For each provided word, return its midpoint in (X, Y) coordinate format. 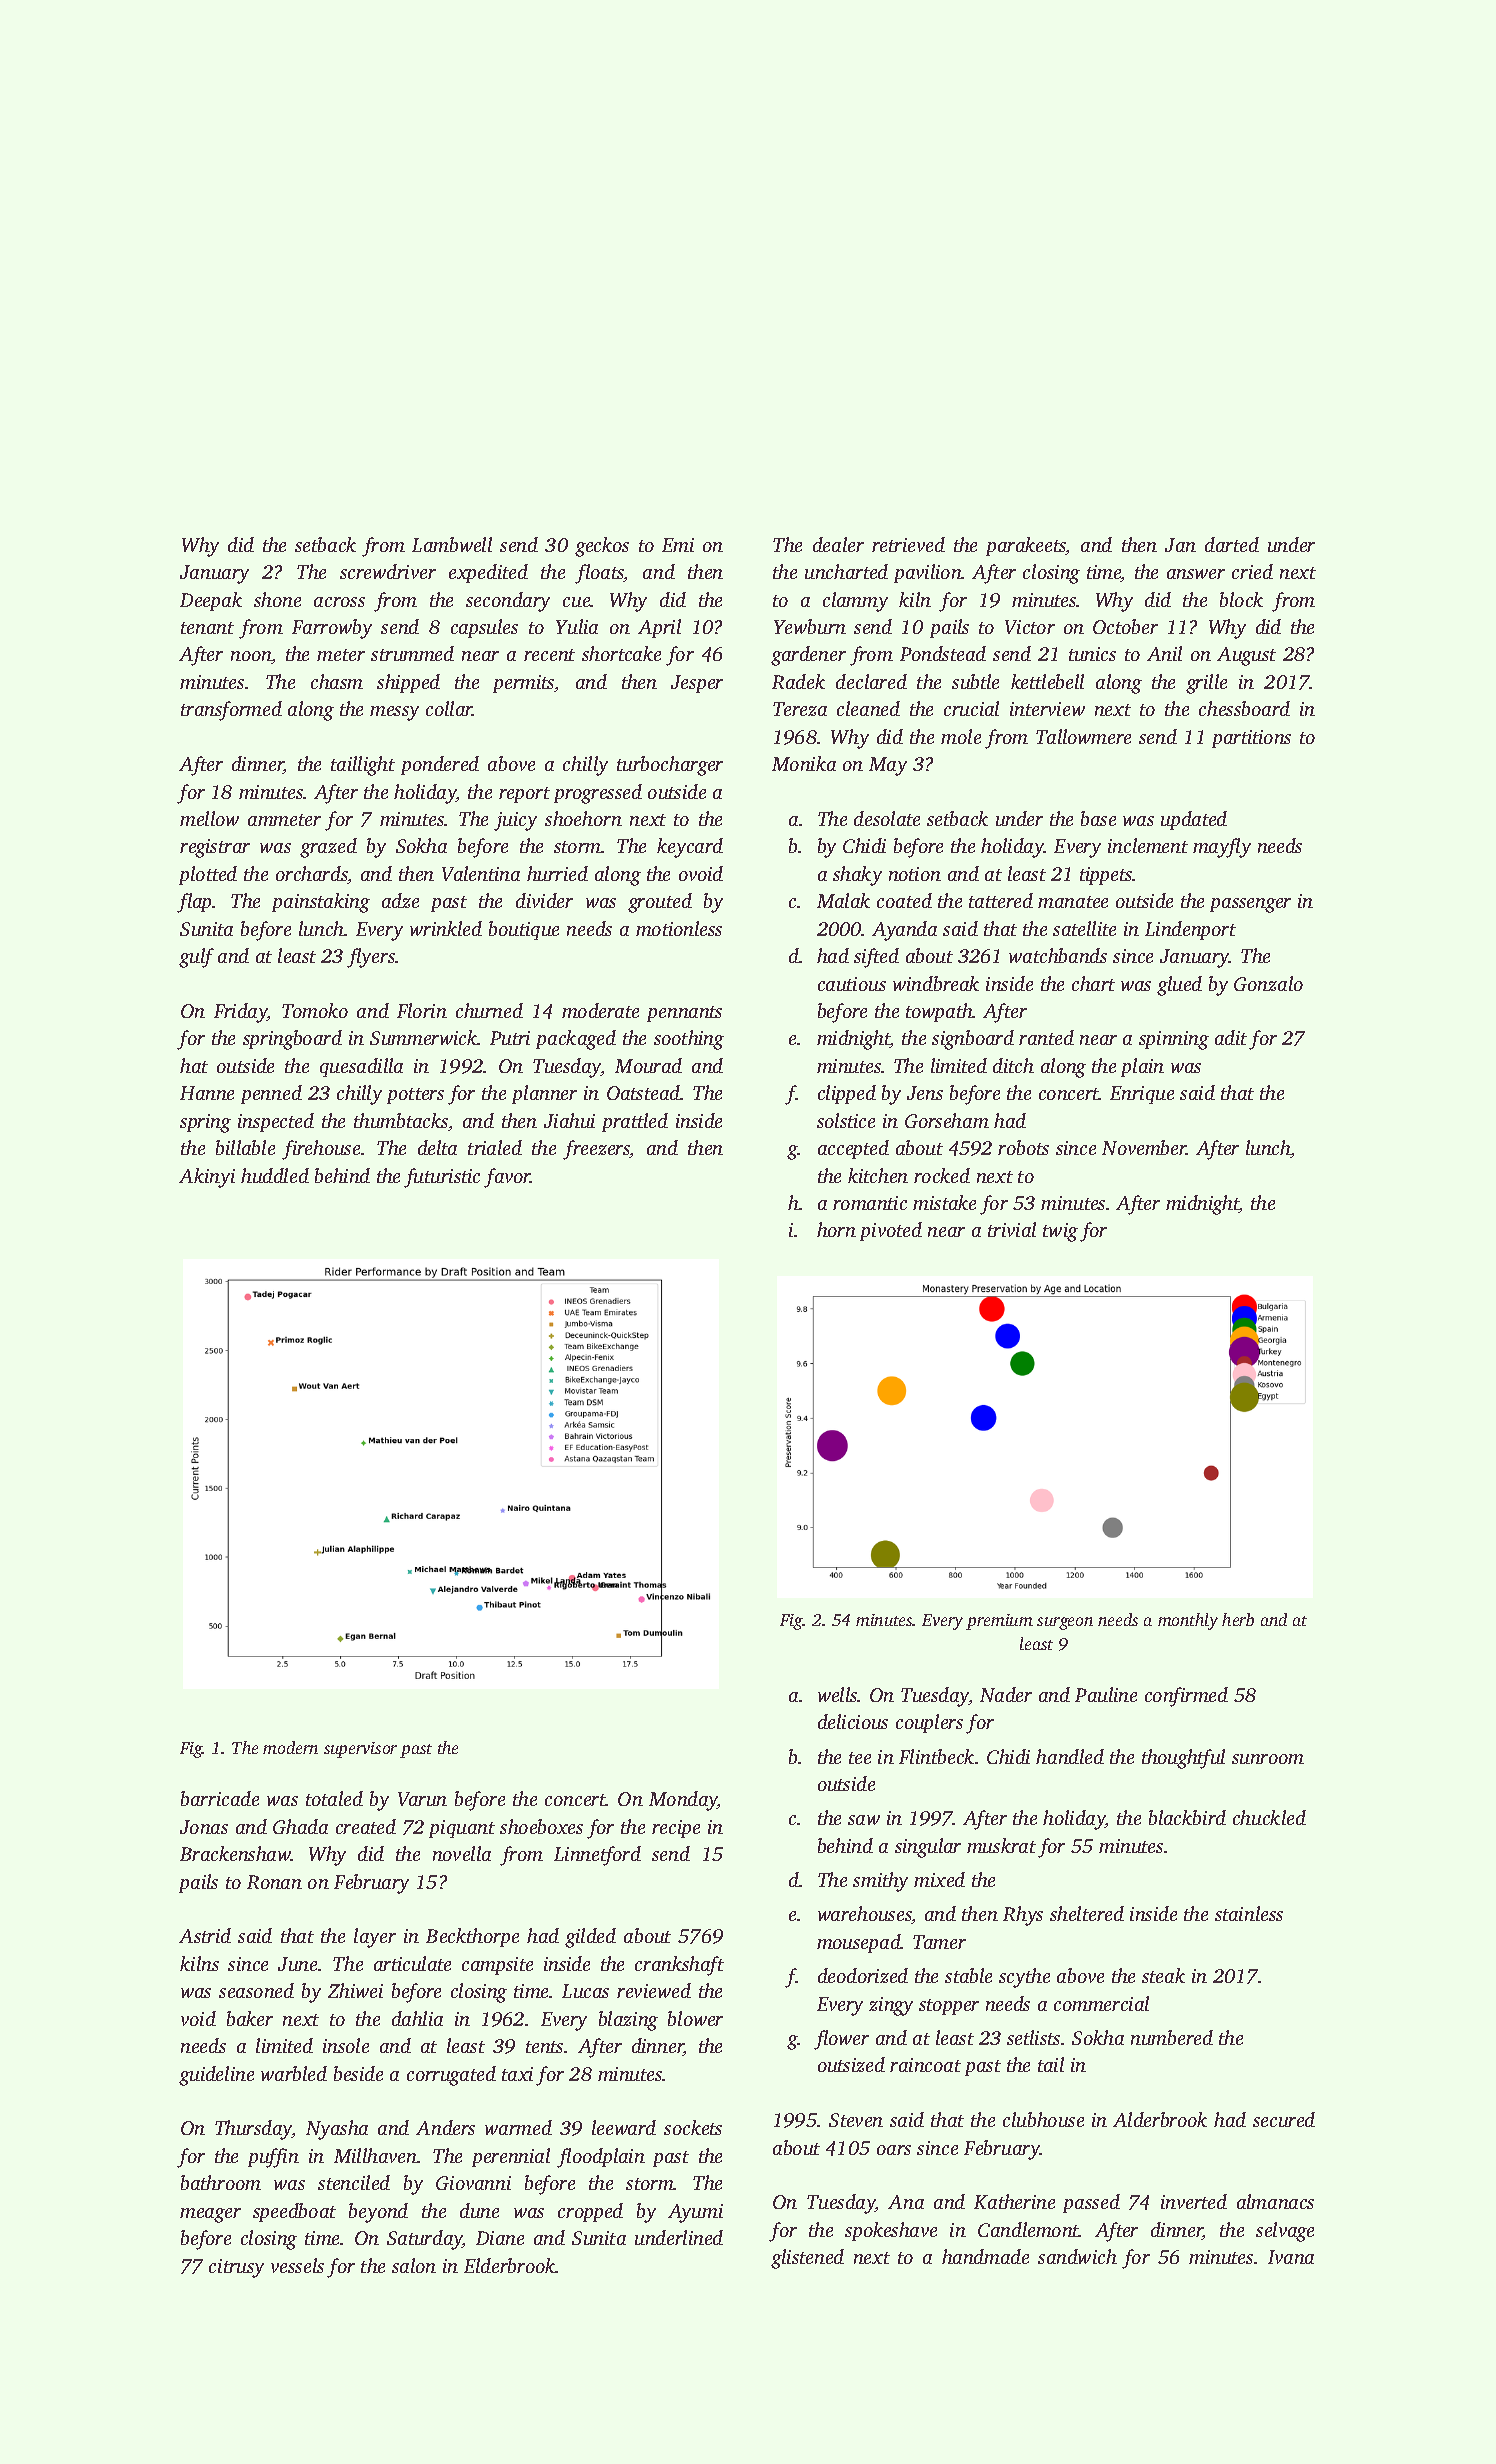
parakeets (1026, 546)
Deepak (211, 601)
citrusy (236, 2268)
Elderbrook (510, 2265)
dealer (838, 544)
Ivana (1291, 2257)
